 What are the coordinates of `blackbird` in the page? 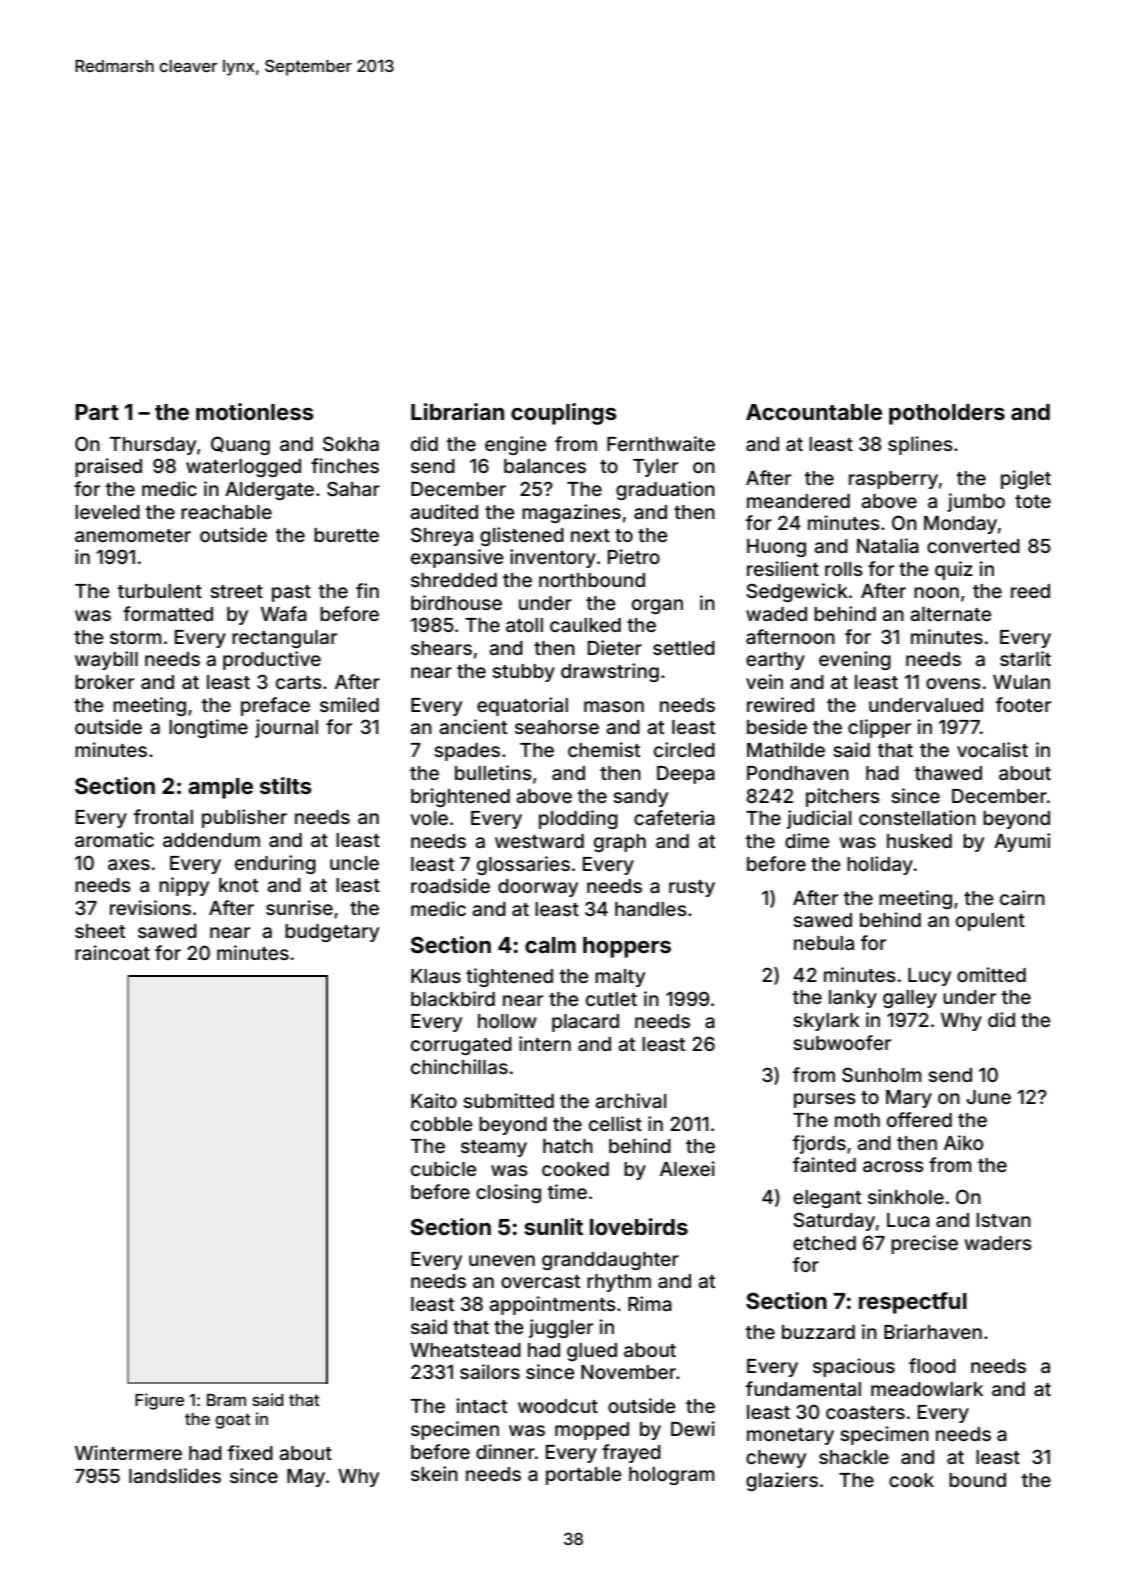 It's located at (453, 998).
